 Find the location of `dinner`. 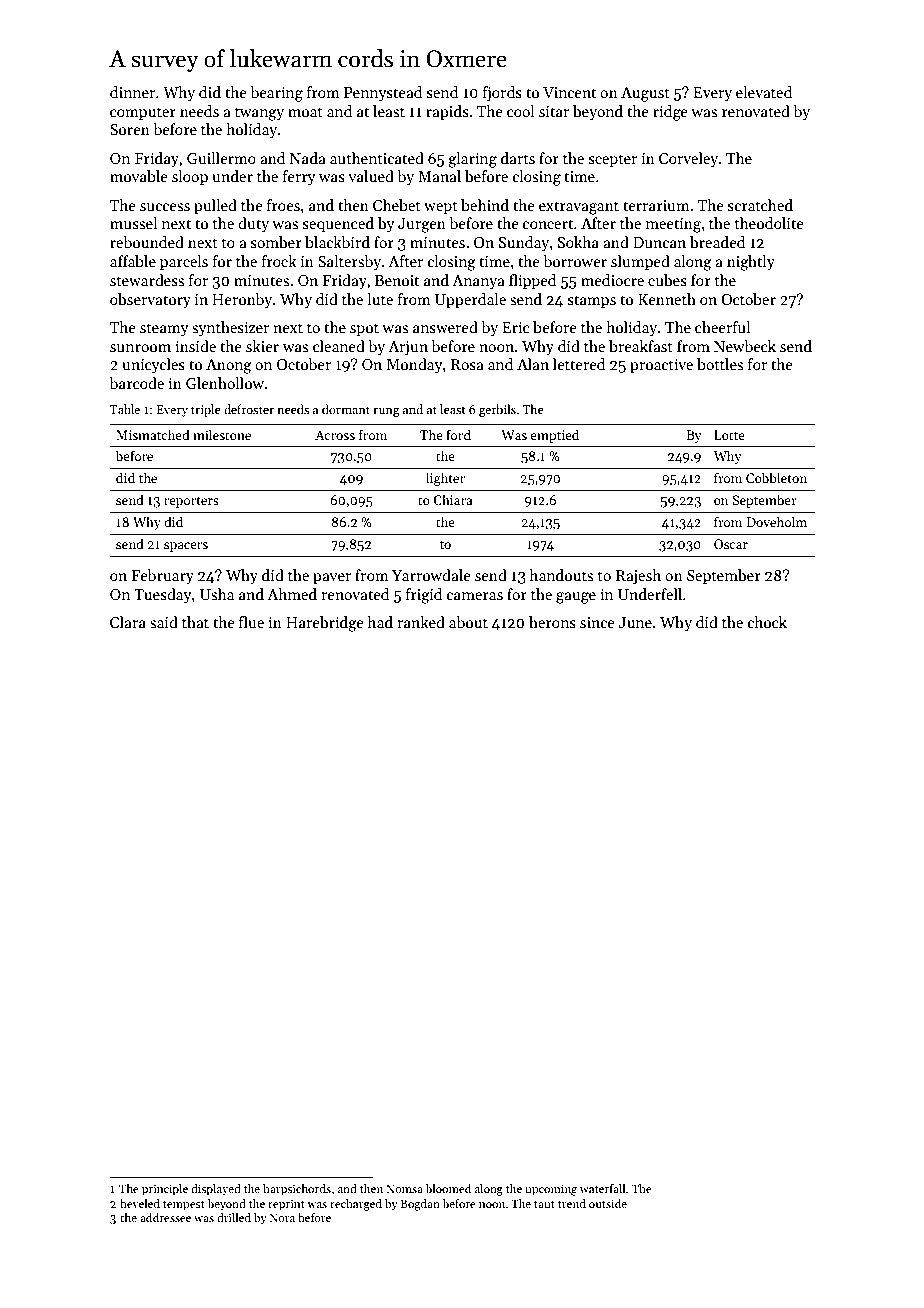

dinner is located at coordinates (132, 92).
